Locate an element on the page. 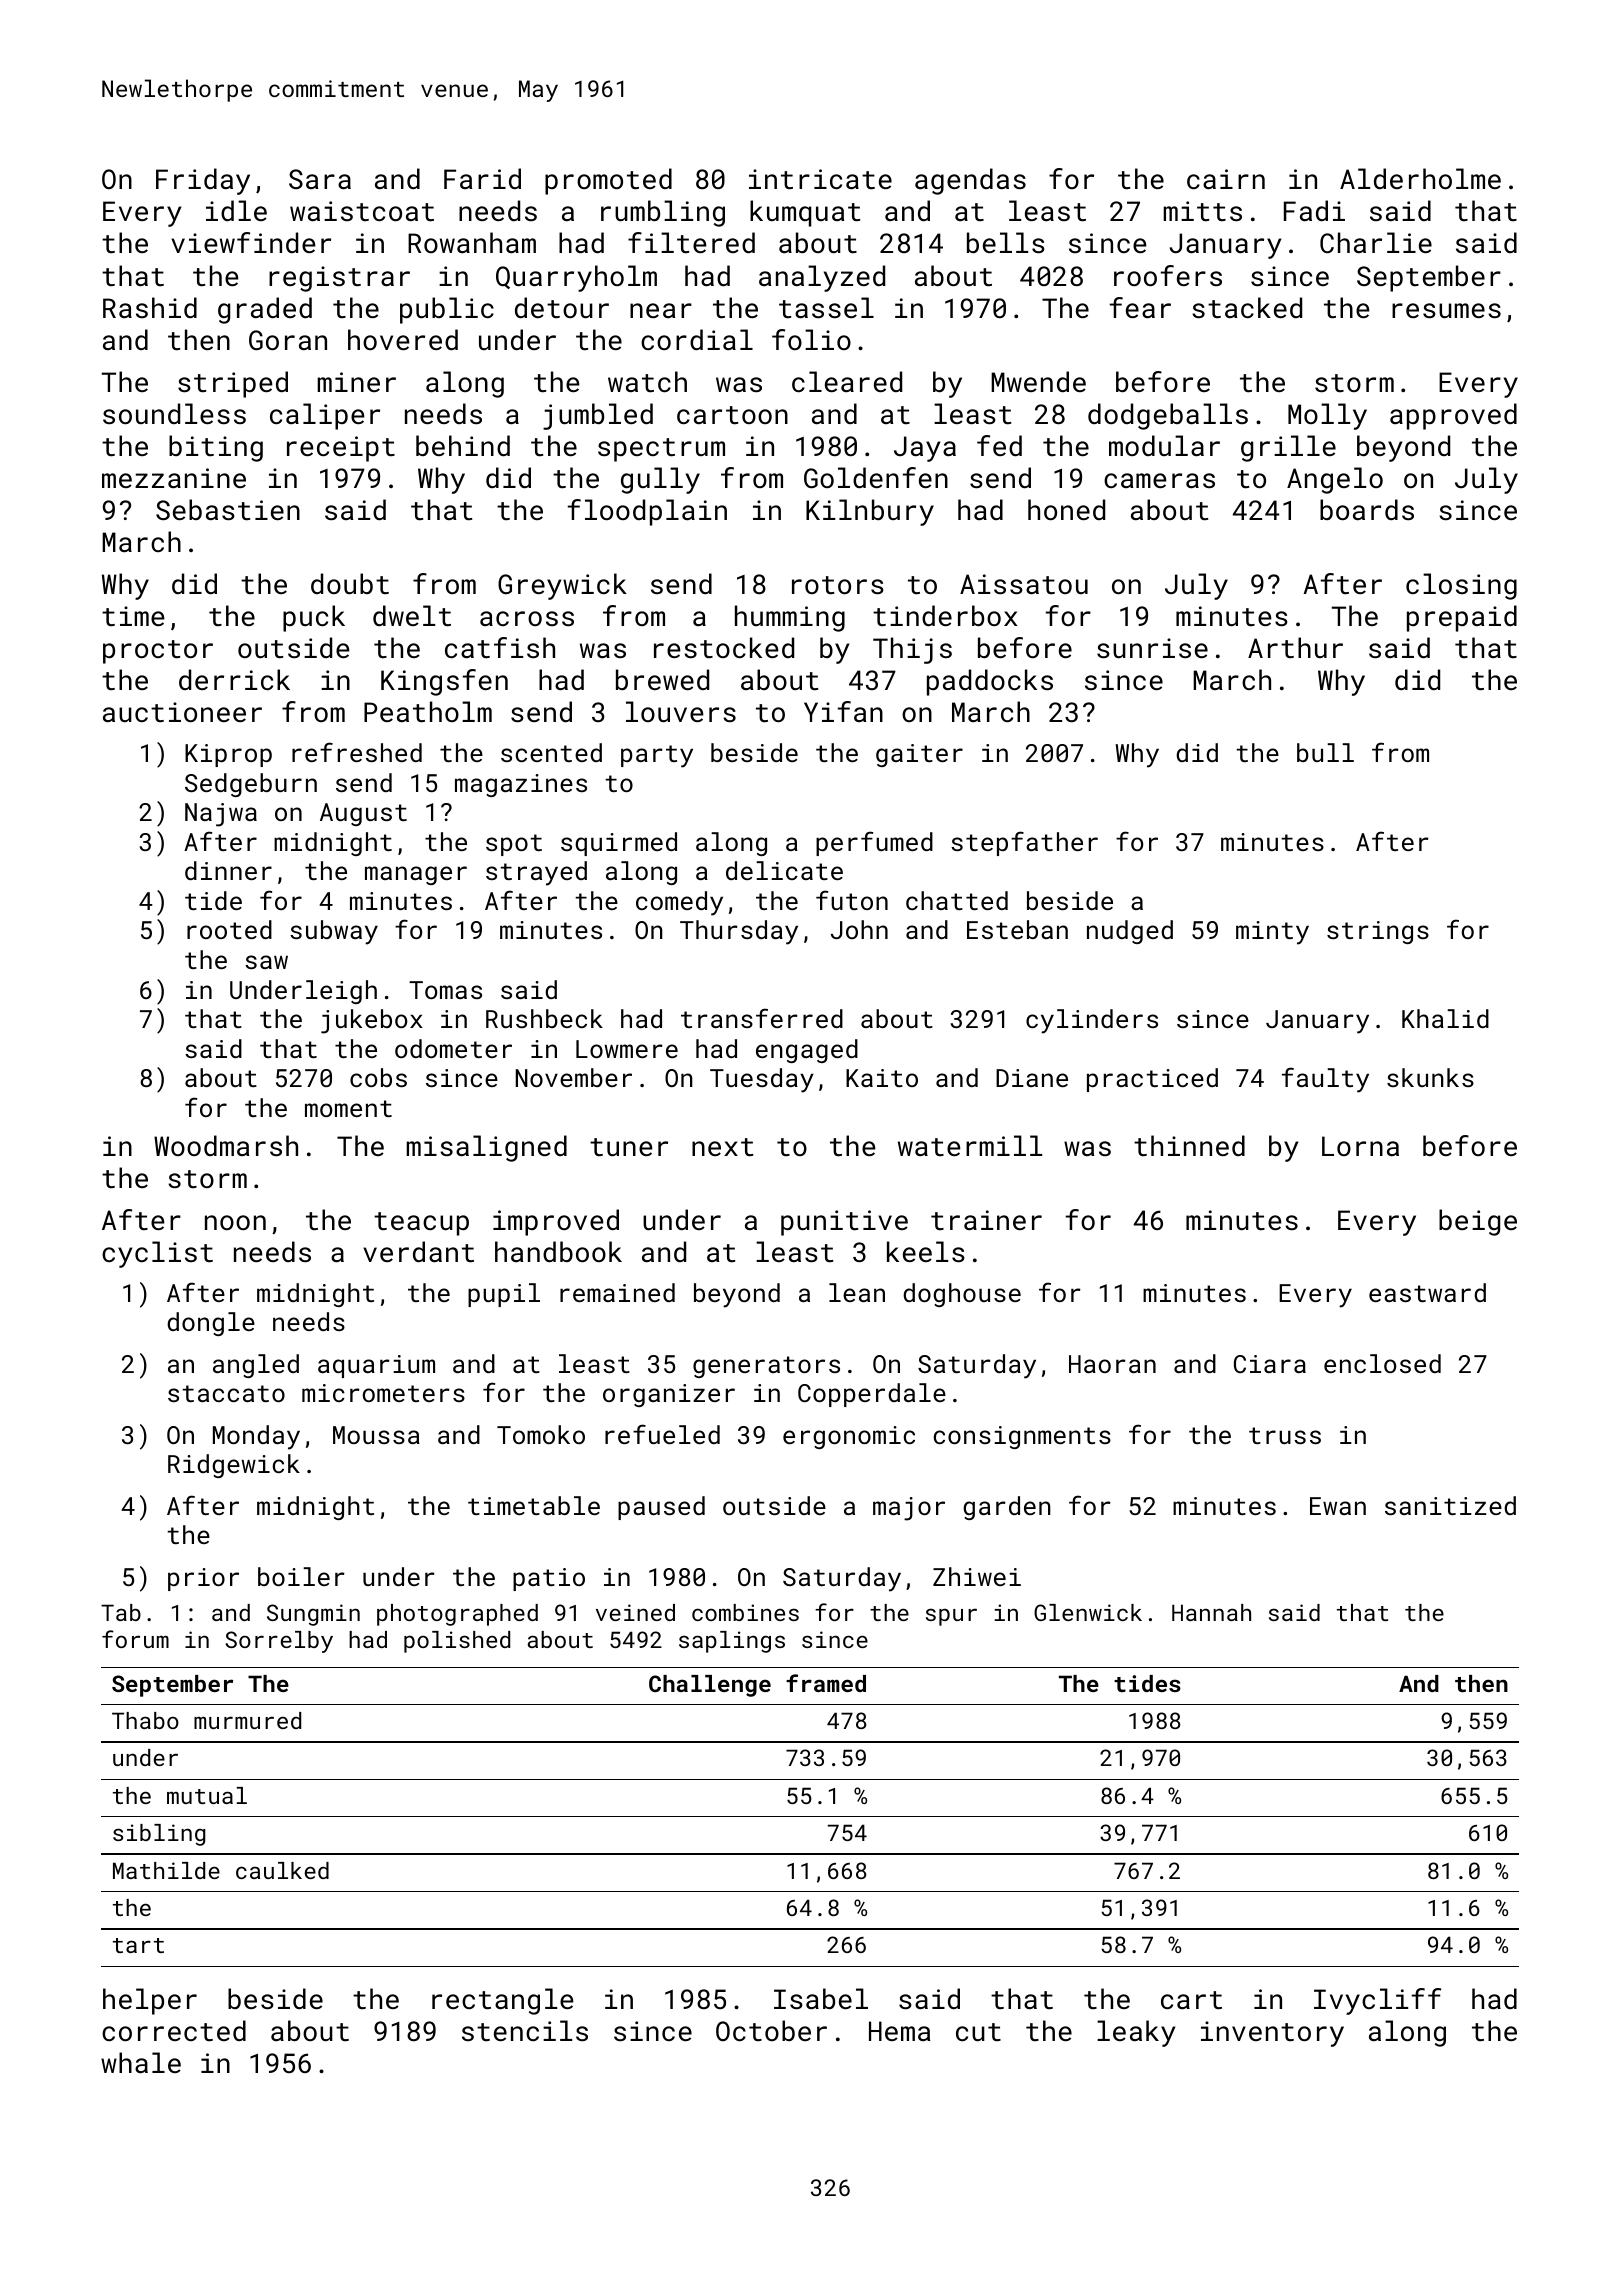  Kilnbury is located at coordinates (870, 512).
